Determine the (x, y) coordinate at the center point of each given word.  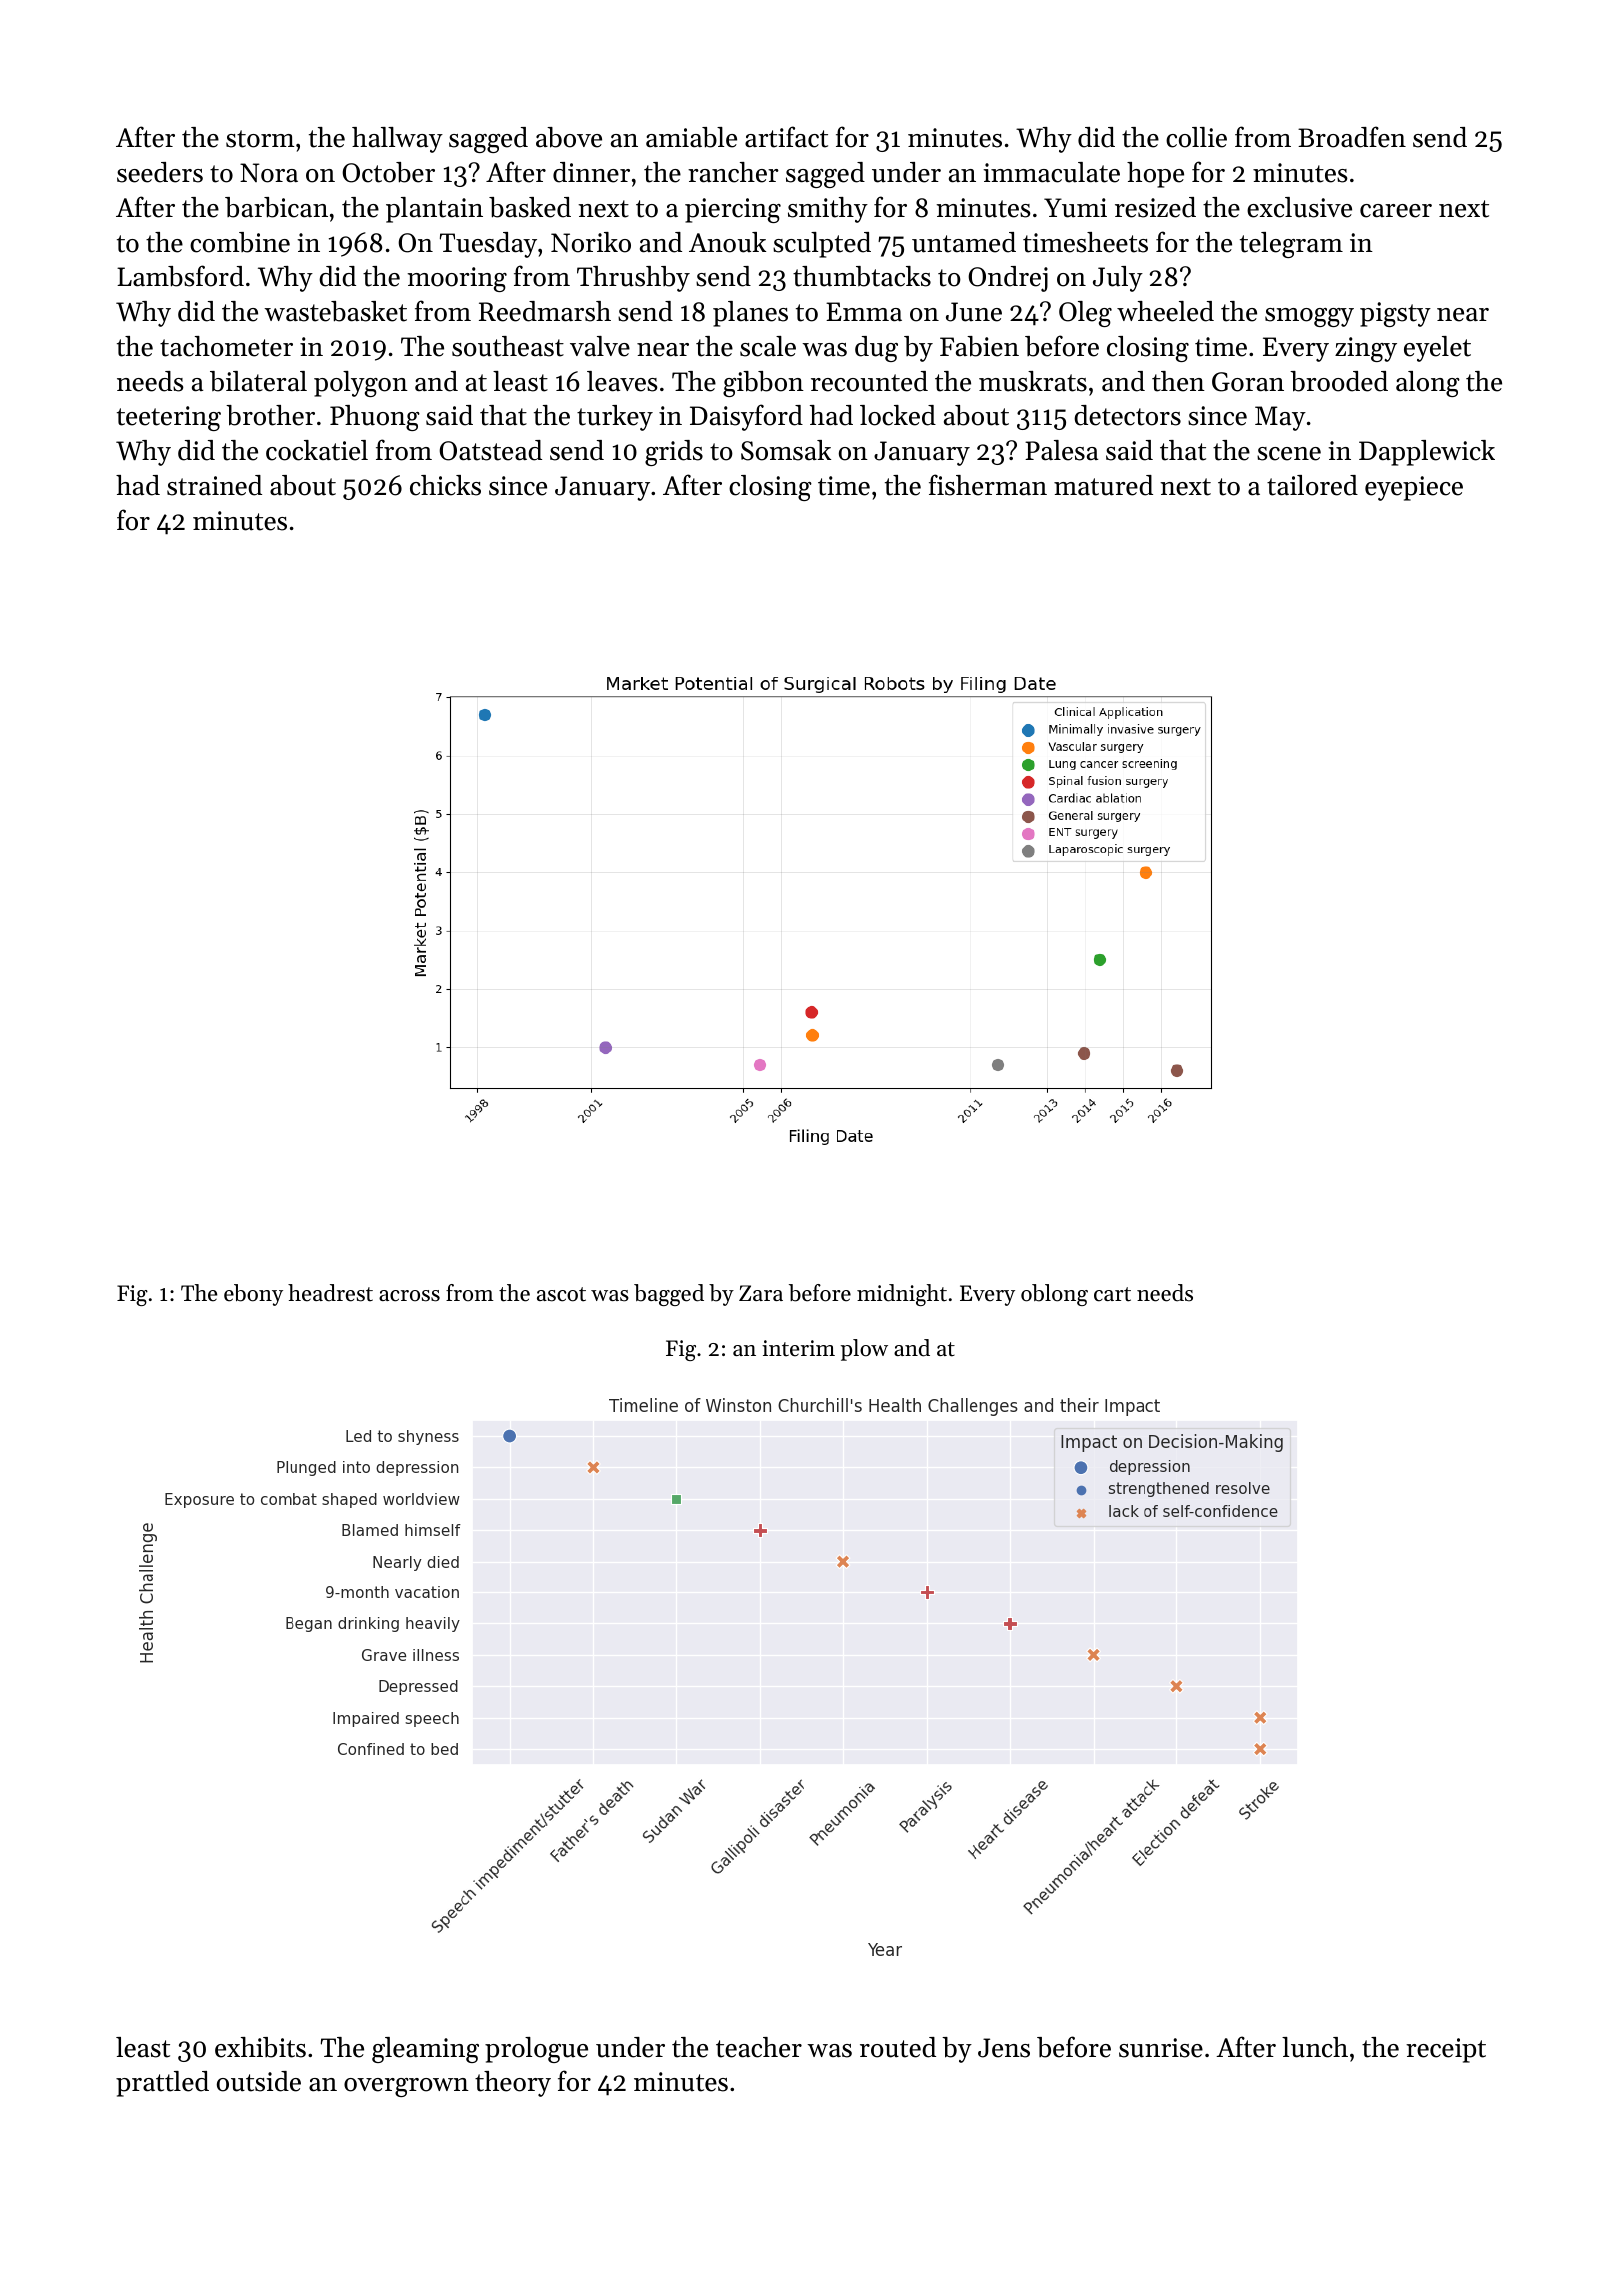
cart (1112, 1294)
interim (798, 1348)
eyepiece (1414, 488)
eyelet (1437, 349)
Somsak (786, 450)
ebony (253, 1295)
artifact (786, 137)
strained (214, 485)
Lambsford (180, 276)
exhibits (260, 2047)
